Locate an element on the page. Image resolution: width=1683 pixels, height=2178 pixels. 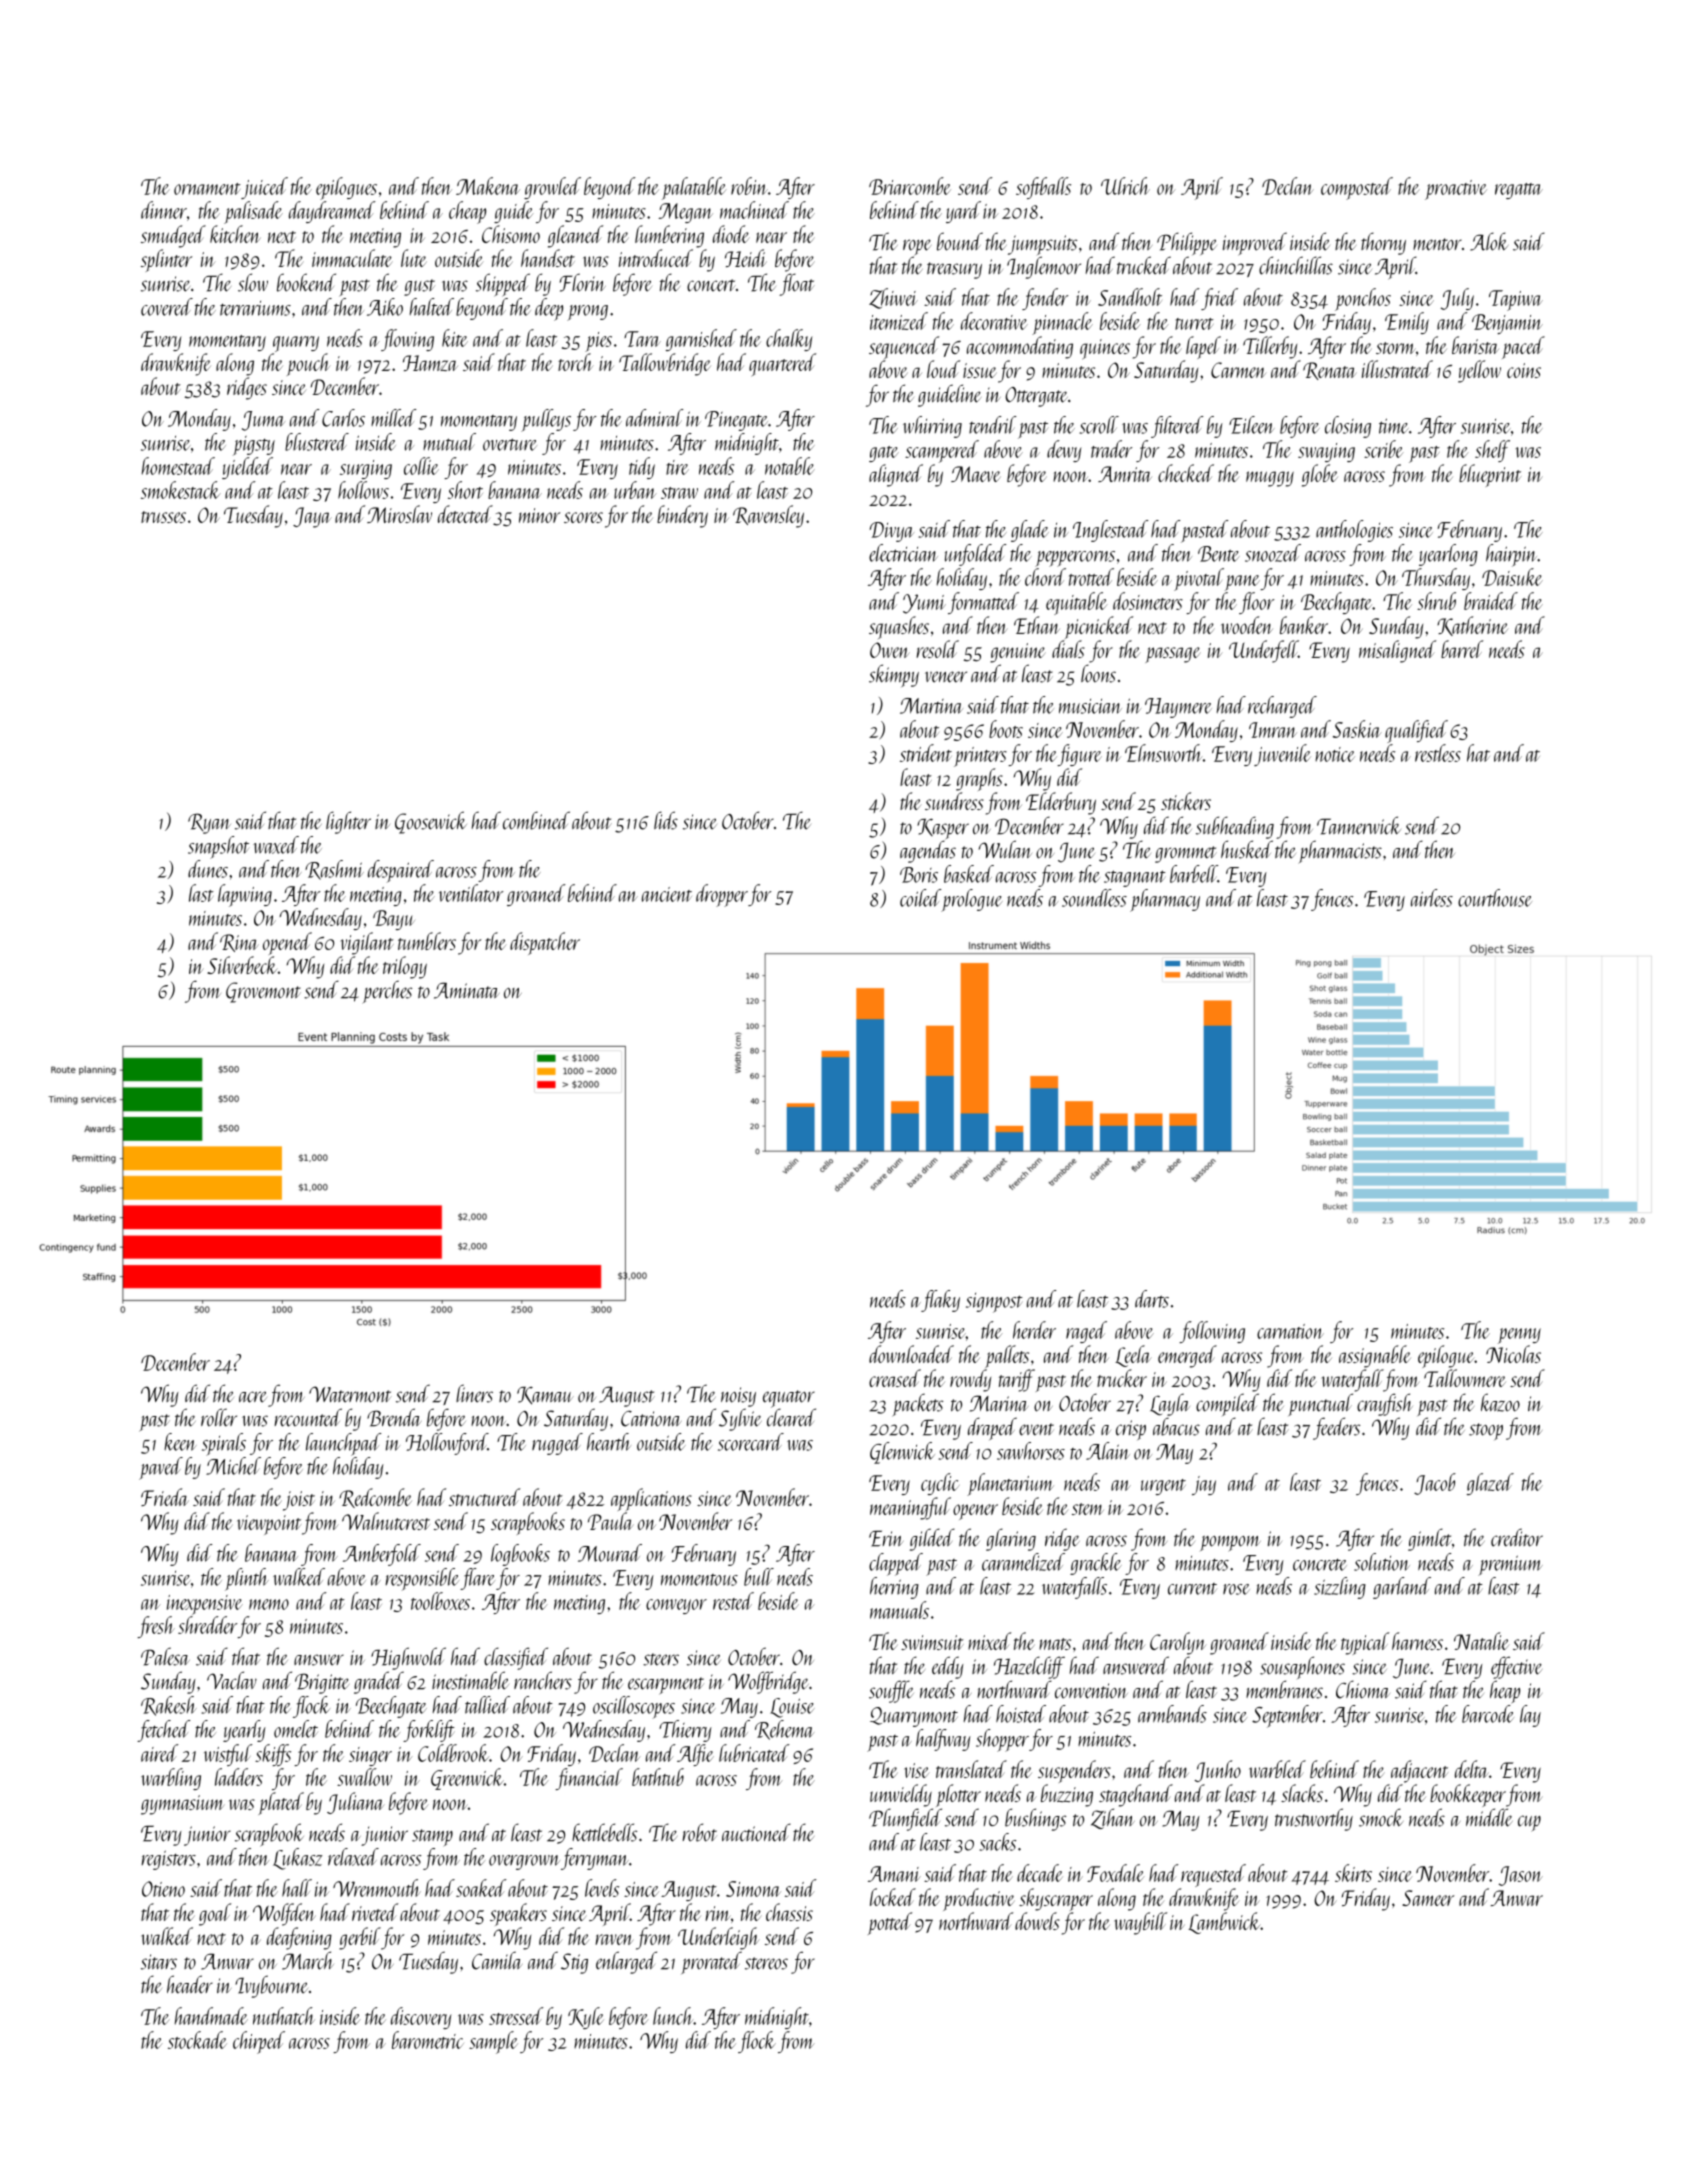
Philippe is located at coordinates (1187, 243).
